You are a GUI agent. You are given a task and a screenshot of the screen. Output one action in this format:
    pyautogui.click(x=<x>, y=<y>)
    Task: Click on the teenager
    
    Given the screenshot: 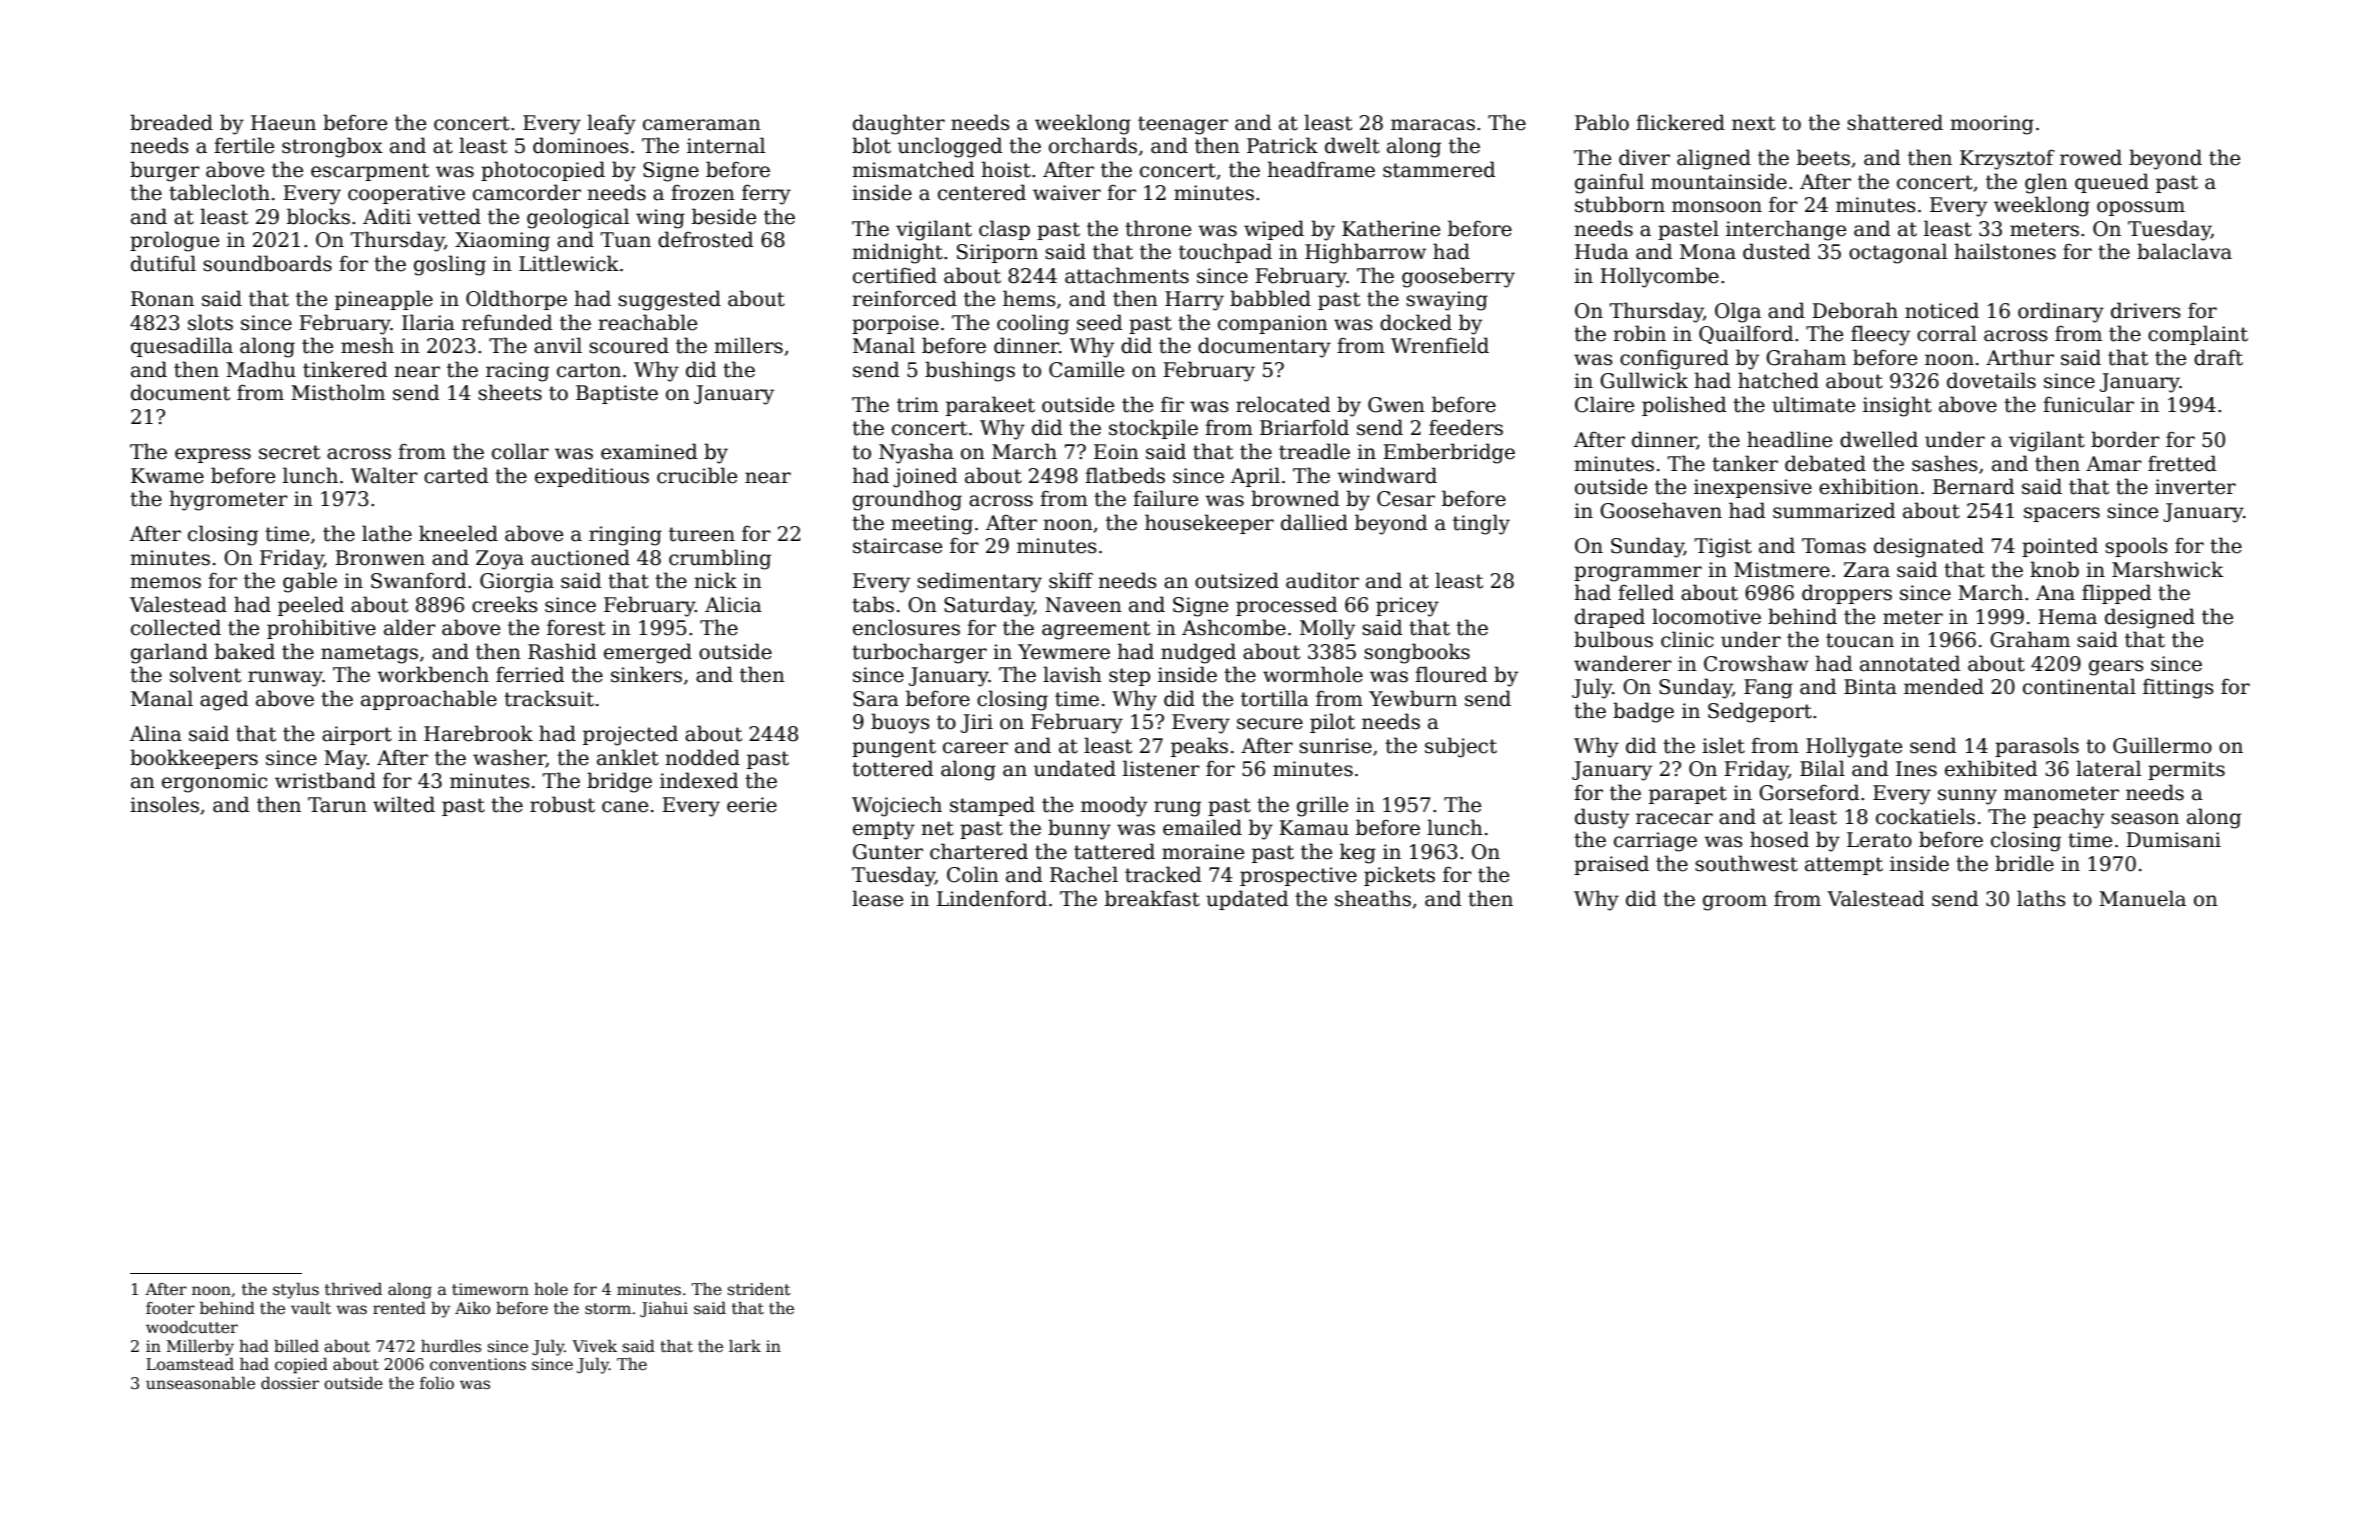 What is the action you would take?
    pyautogui.click(x=1183, y=125)
